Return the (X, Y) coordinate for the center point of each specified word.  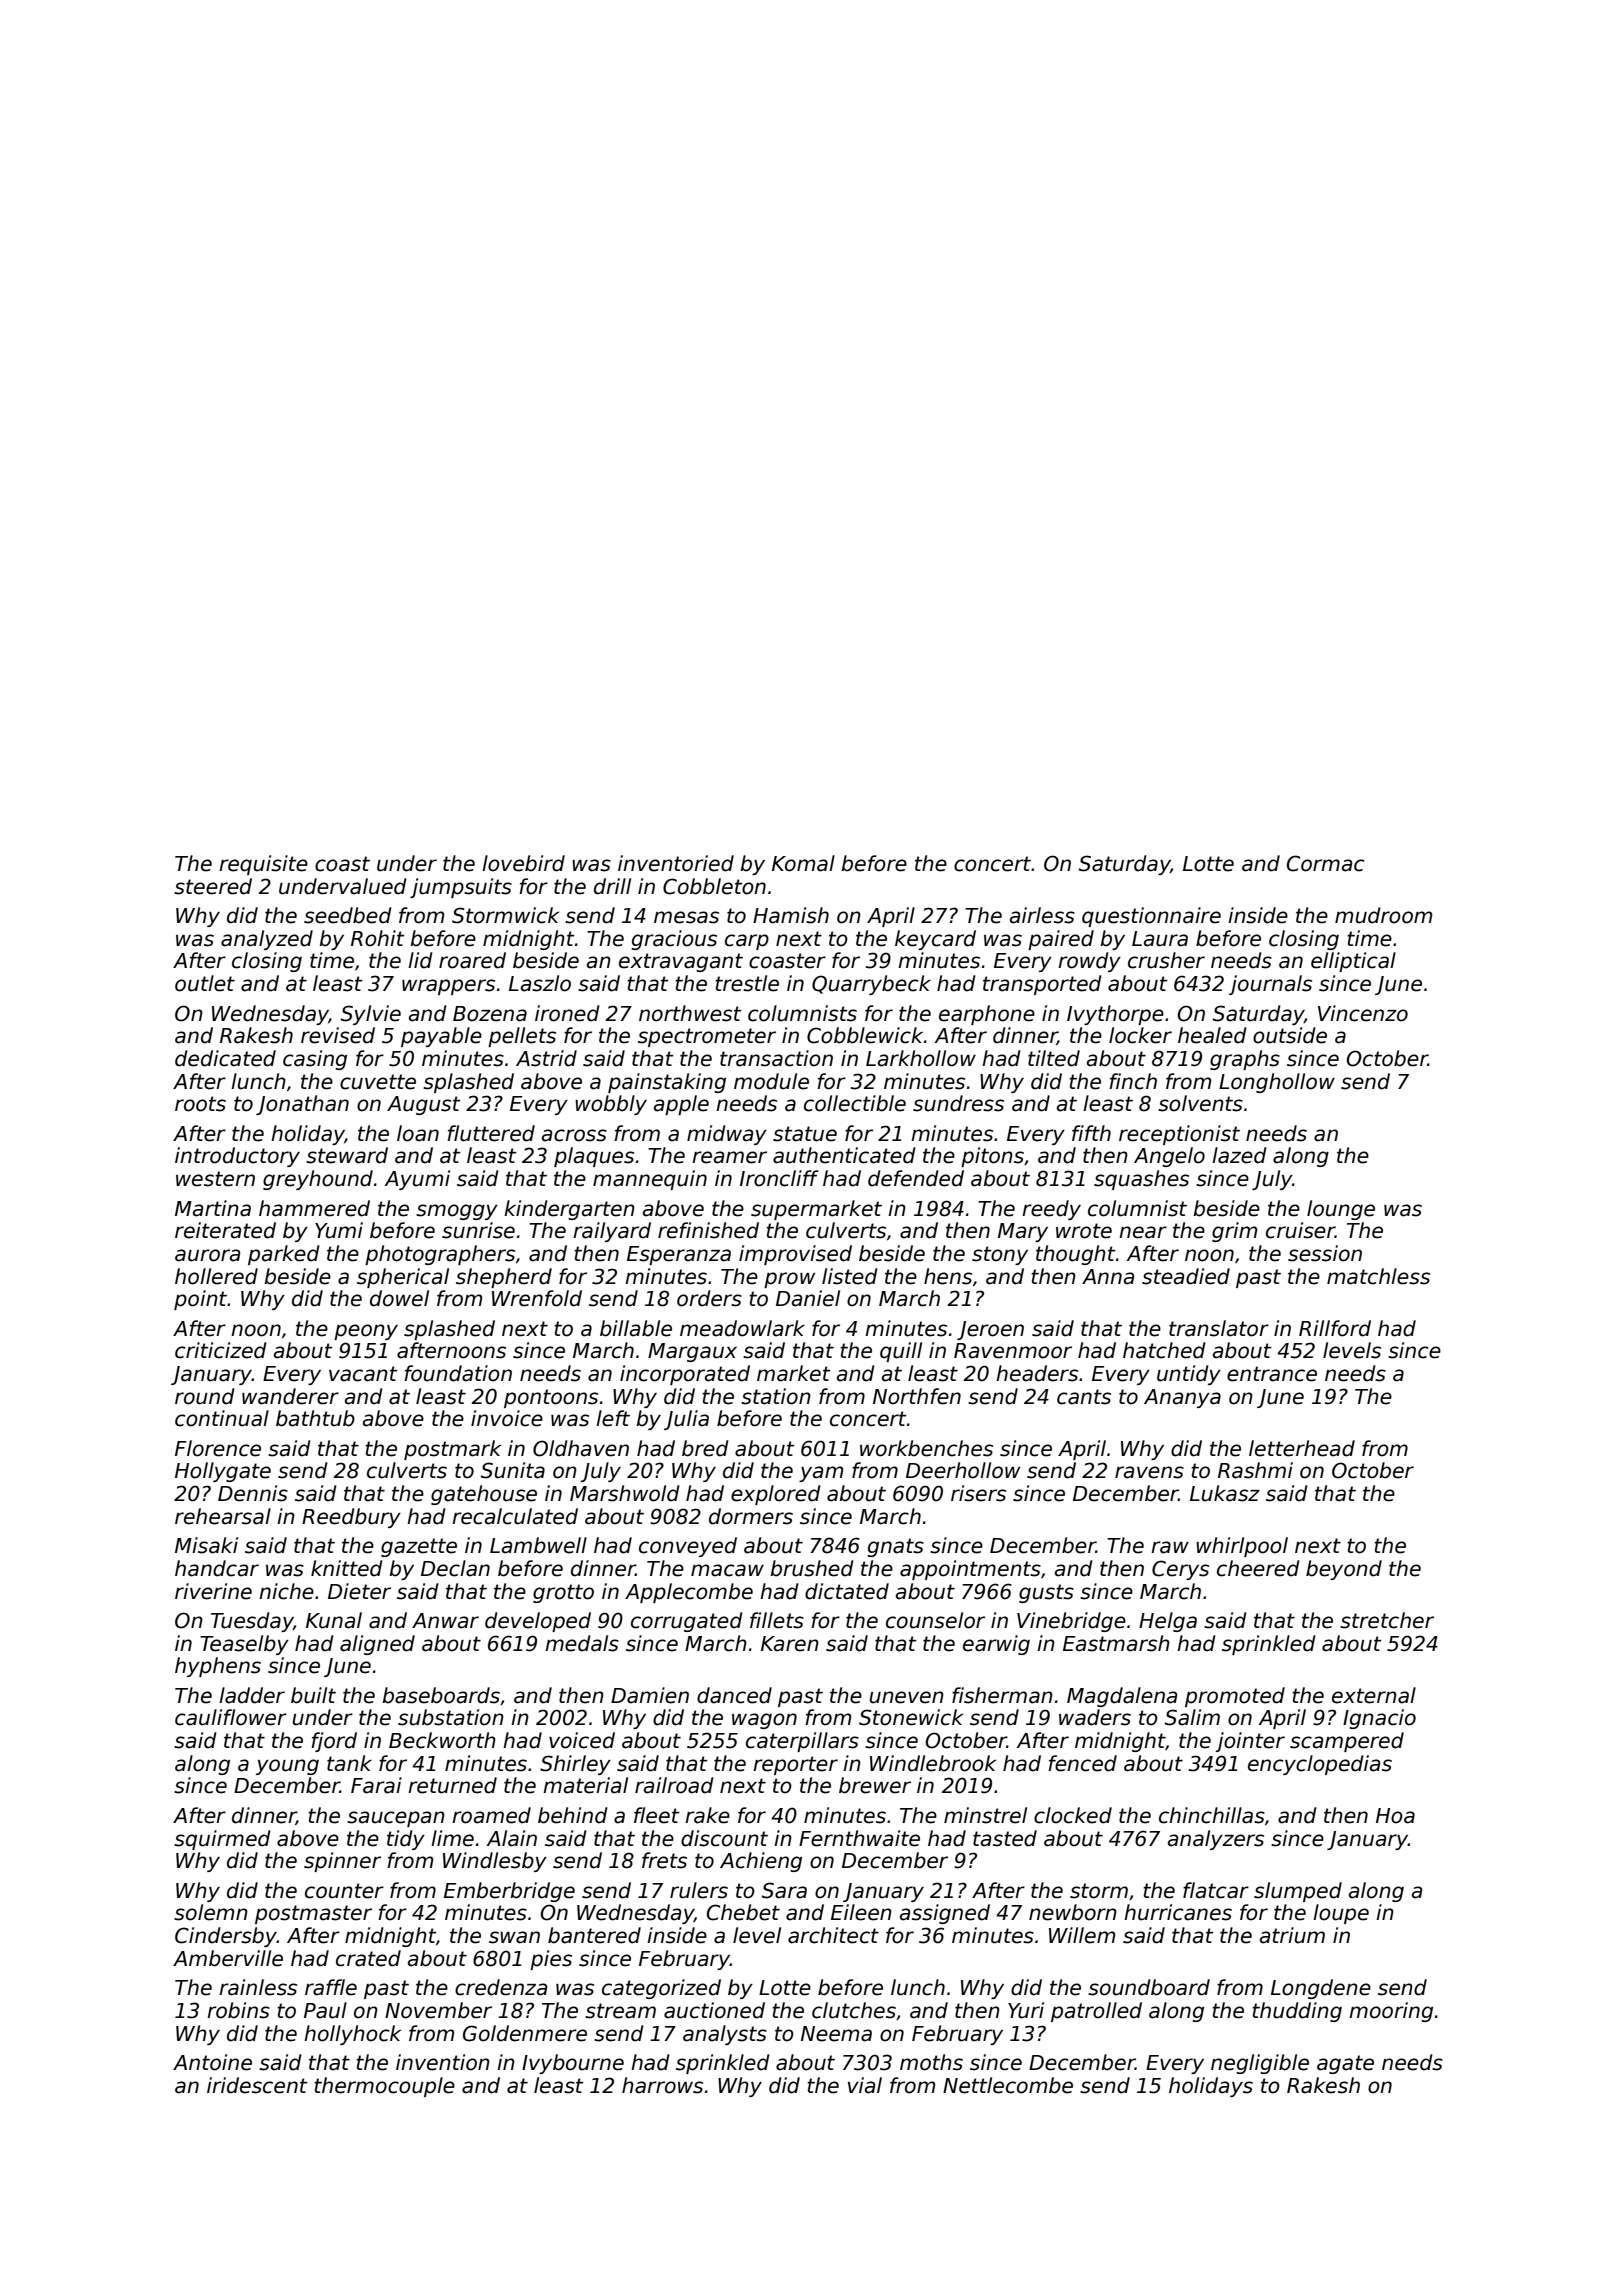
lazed (1239, 1155)
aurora (207, 1255)
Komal (803, 863)
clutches (854, 2010)
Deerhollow (963, 1470)
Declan (455, 1568)
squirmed (222, 1840)
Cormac (1326, 863)
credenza (501, 1987)
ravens (1149, 1472)
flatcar (1216, 1890)
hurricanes (1178, 1912)
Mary (1023, 1232)
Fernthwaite (859, 1838)
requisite (263, 865)
